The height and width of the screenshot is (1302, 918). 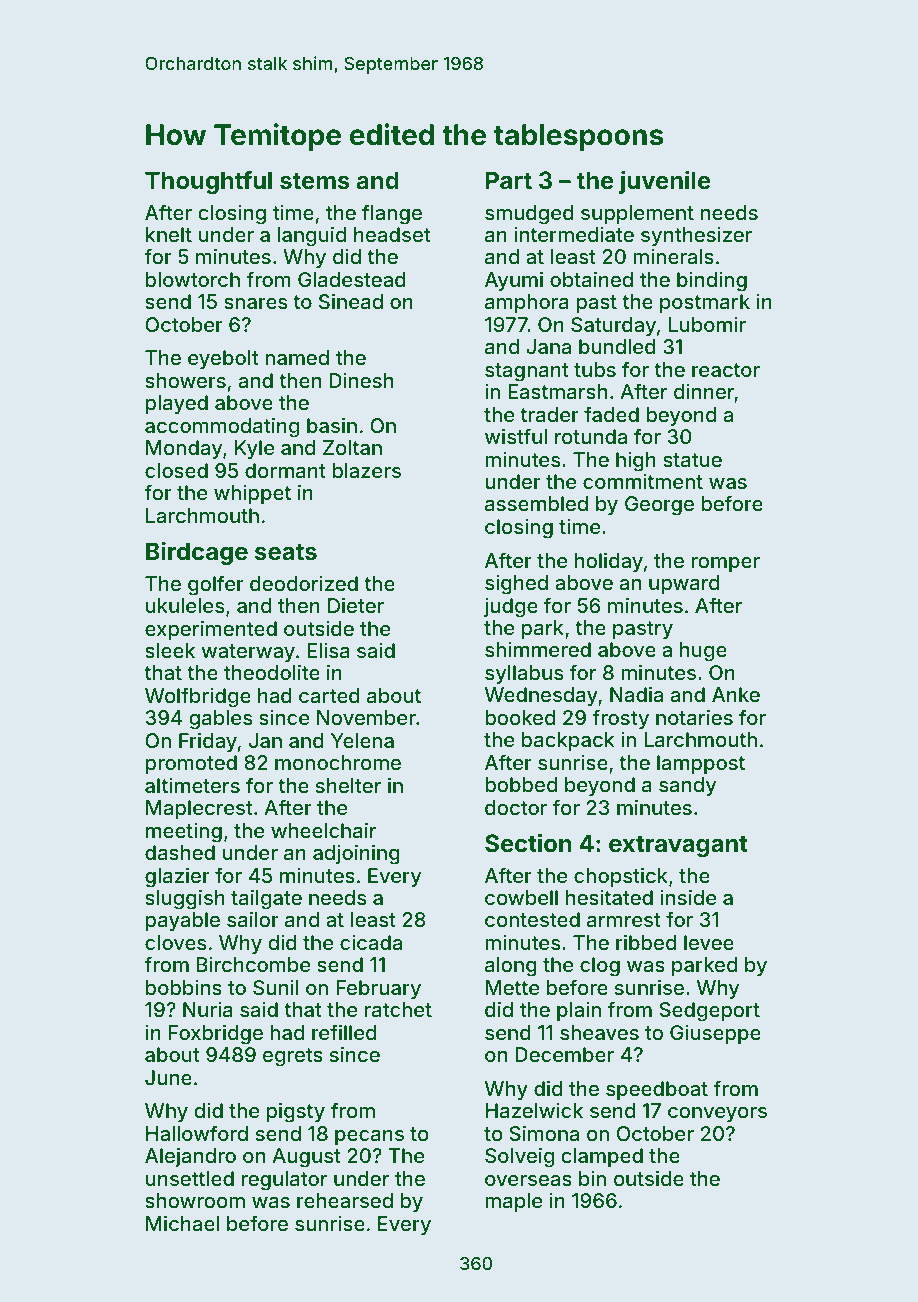 I want to click on Part, so click(x=509, y=180).
